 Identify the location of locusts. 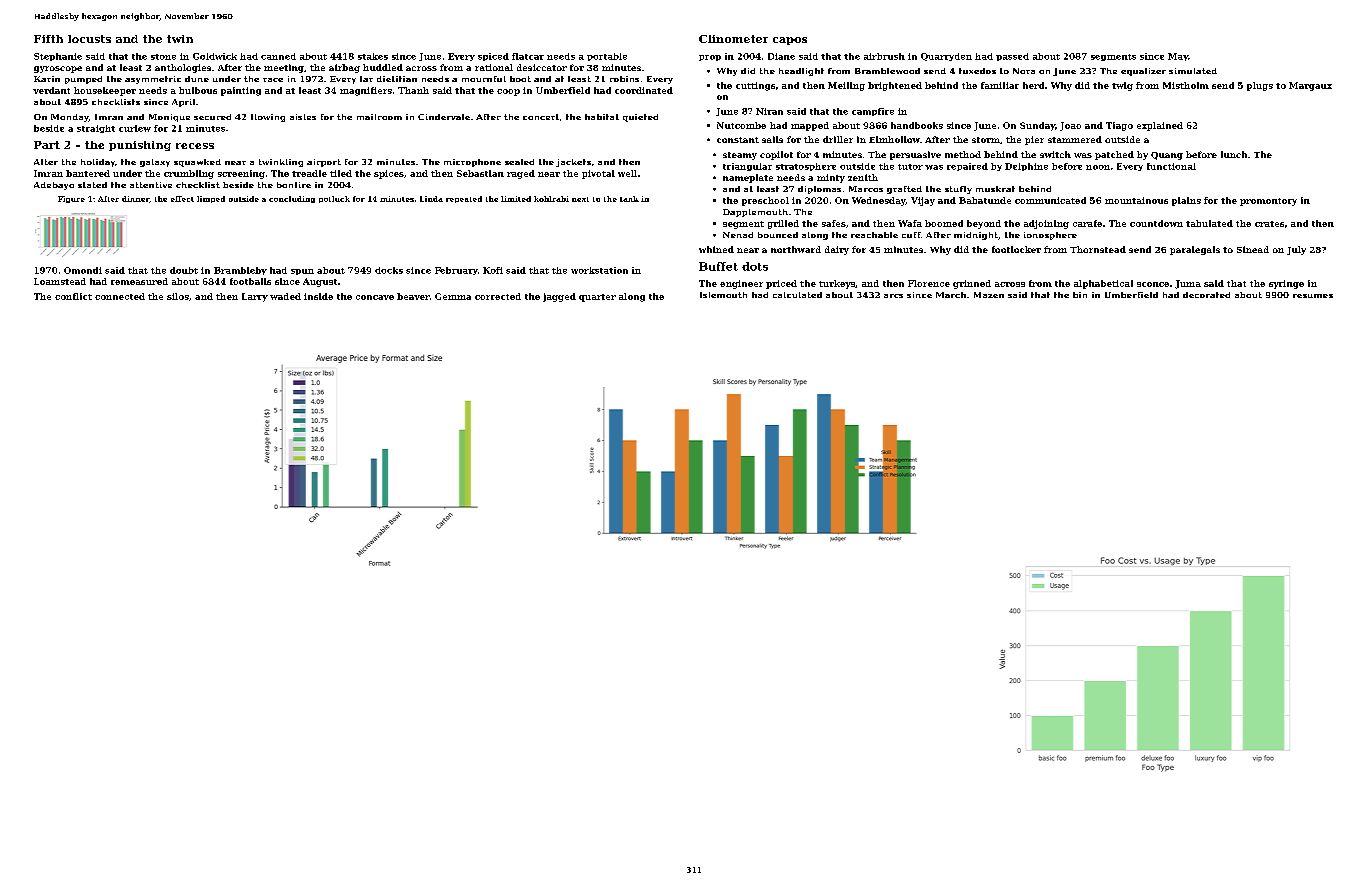
(89, 39).
